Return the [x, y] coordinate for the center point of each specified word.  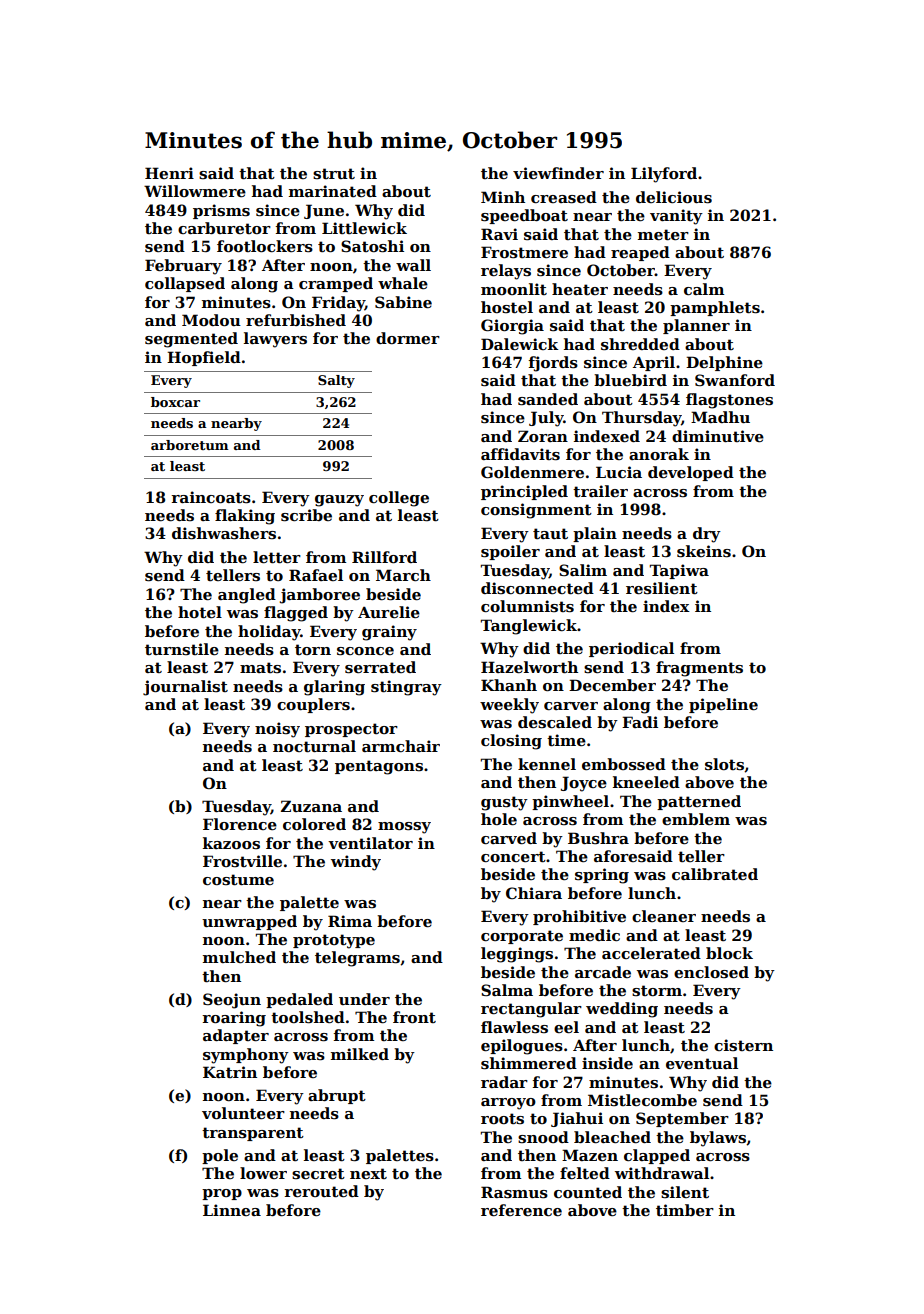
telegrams [357, 959]
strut [334, 173]
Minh [503, 197]
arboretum [190, 445]
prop [222, 1194]
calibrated [715, 874]
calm [704, 289]
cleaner [664, 916]
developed [691, 473]
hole [499, 819]
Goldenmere [532, 472]
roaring [234, 1019]
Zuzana [311, 806]
